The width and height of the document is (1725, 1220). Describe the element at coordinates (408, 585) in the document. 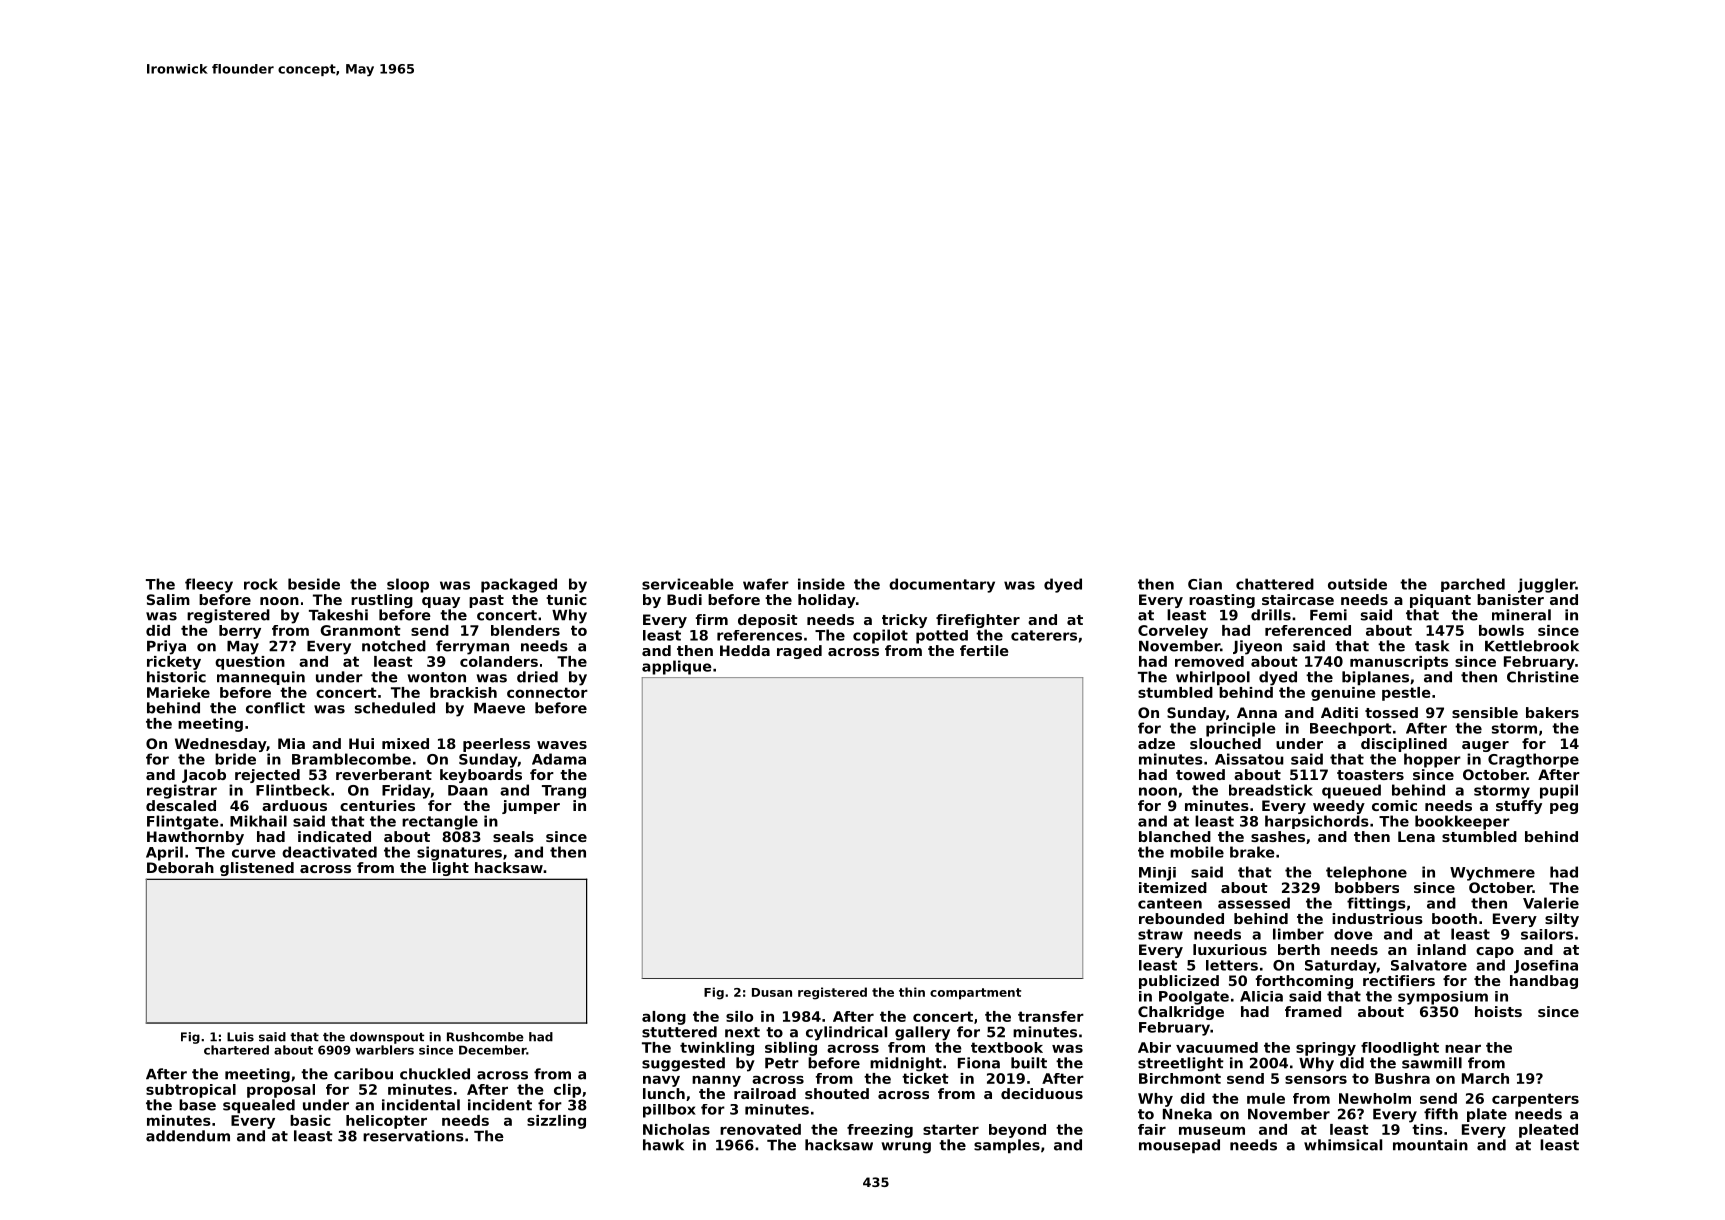

I see `sloop` at that location.
